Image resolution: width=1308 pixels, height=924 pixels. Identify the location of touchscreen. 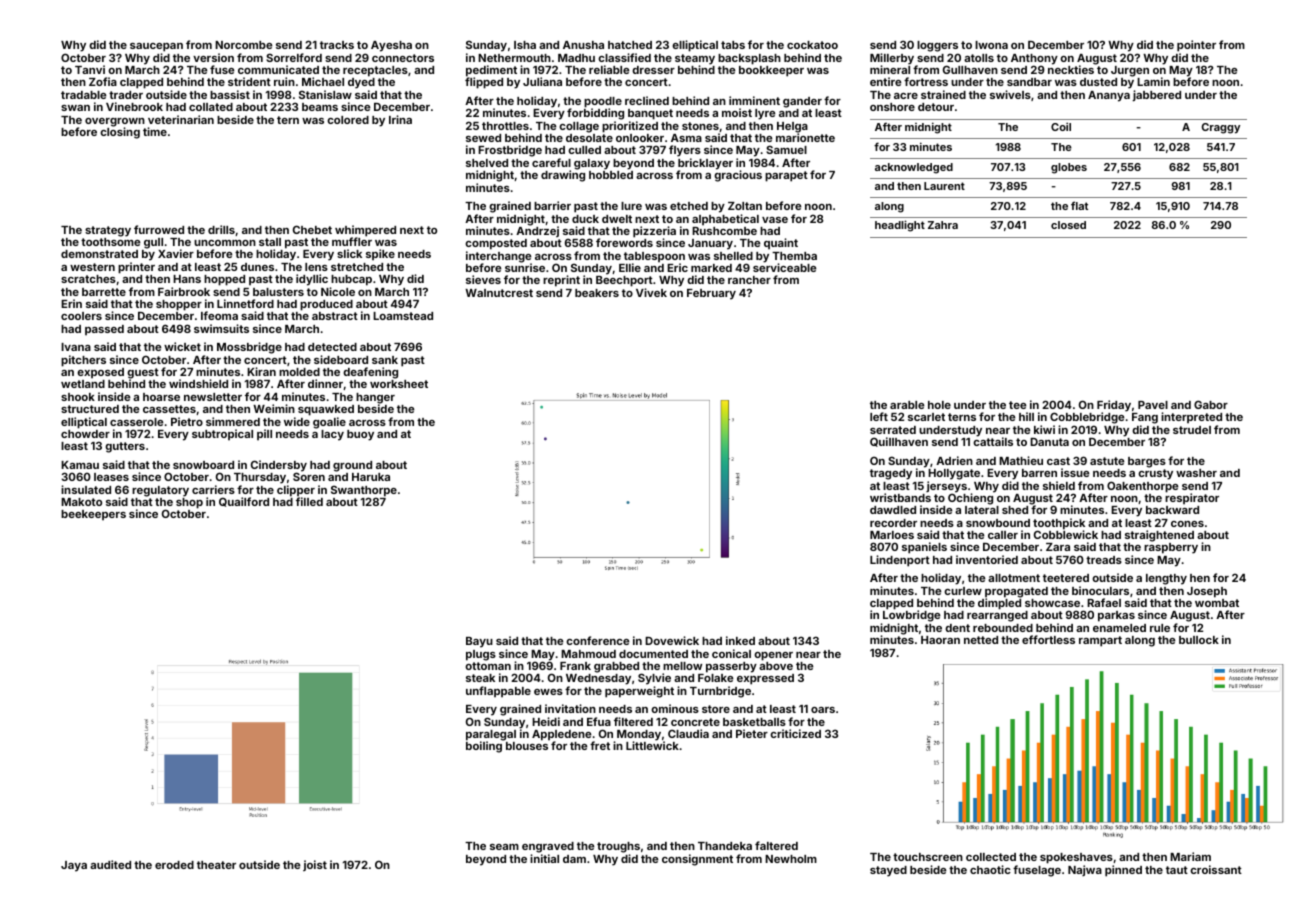
(928, 857).
